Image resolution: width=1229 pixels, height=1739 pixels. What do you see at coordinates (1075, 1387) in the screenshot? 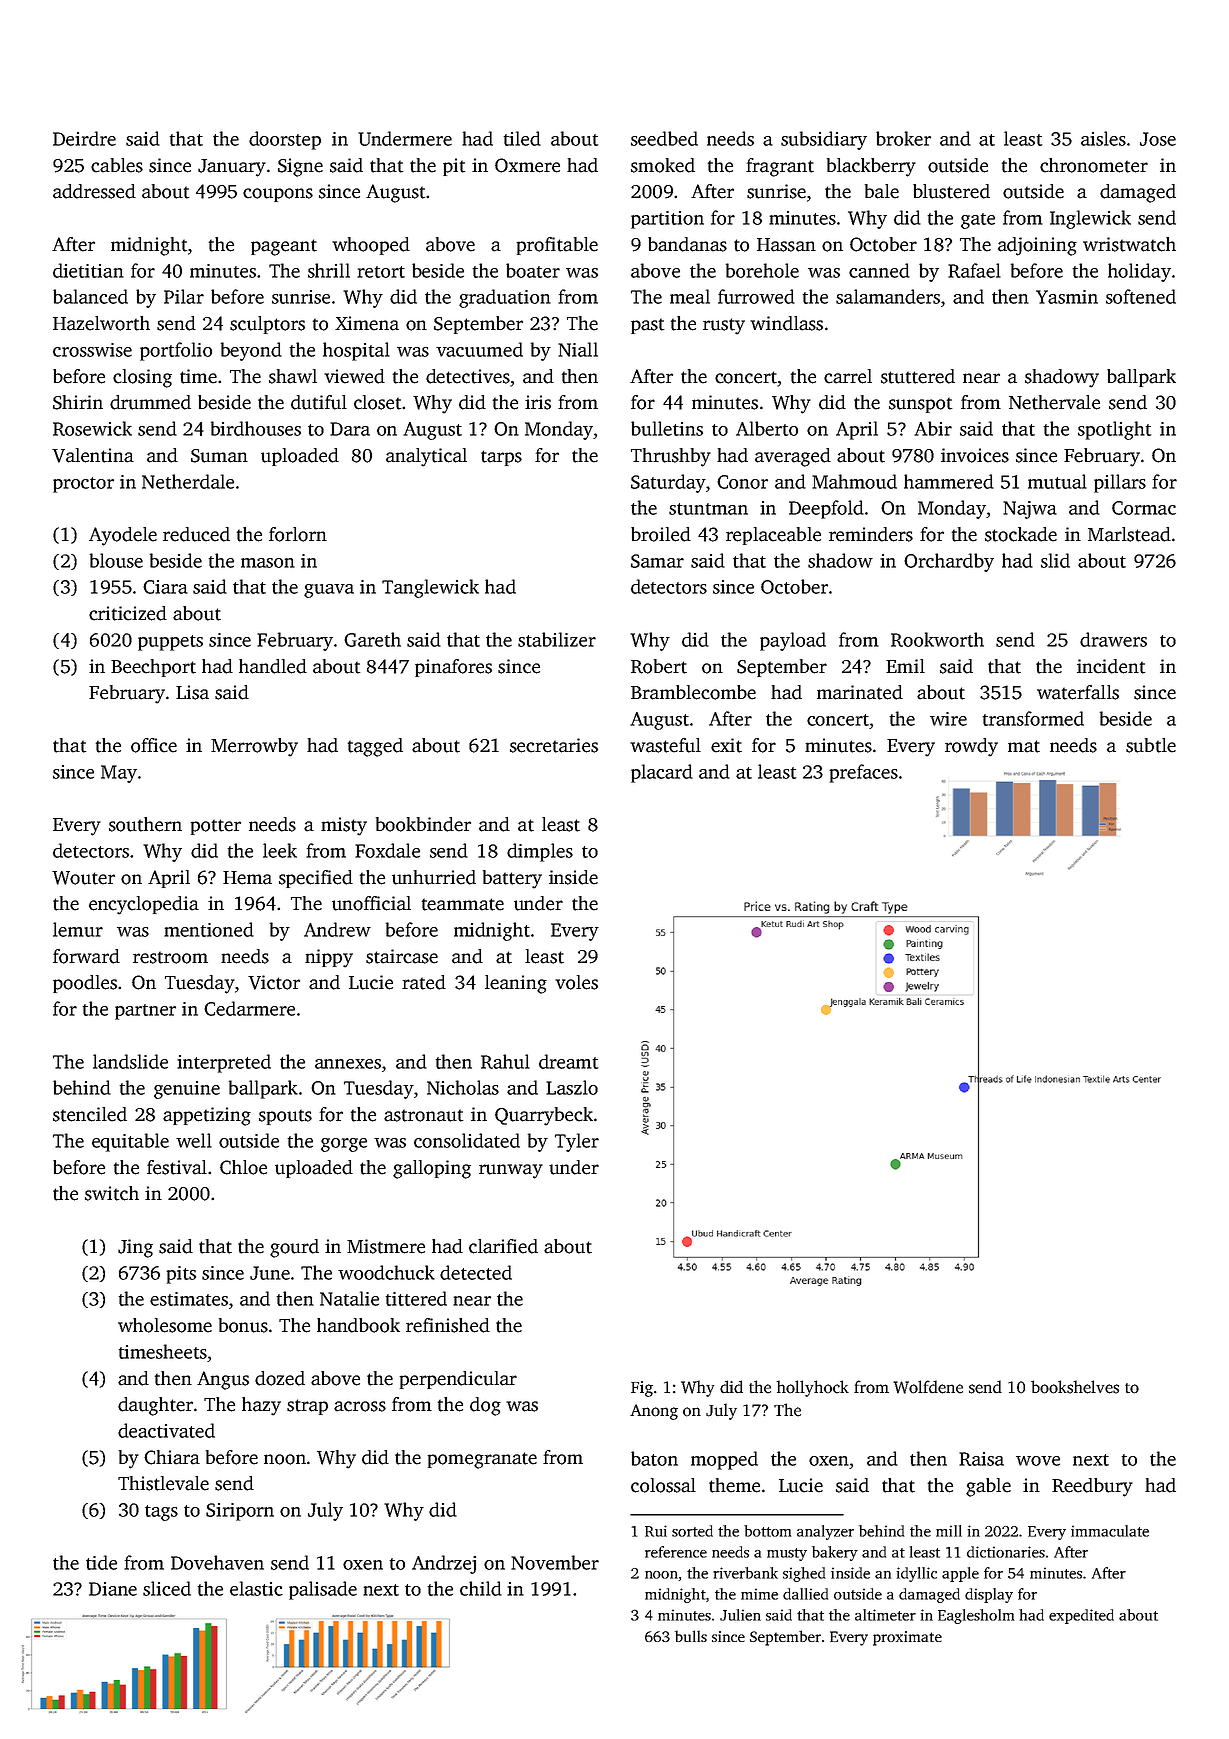
I see `bookshelves` at bounding box center [1075, 1387].
